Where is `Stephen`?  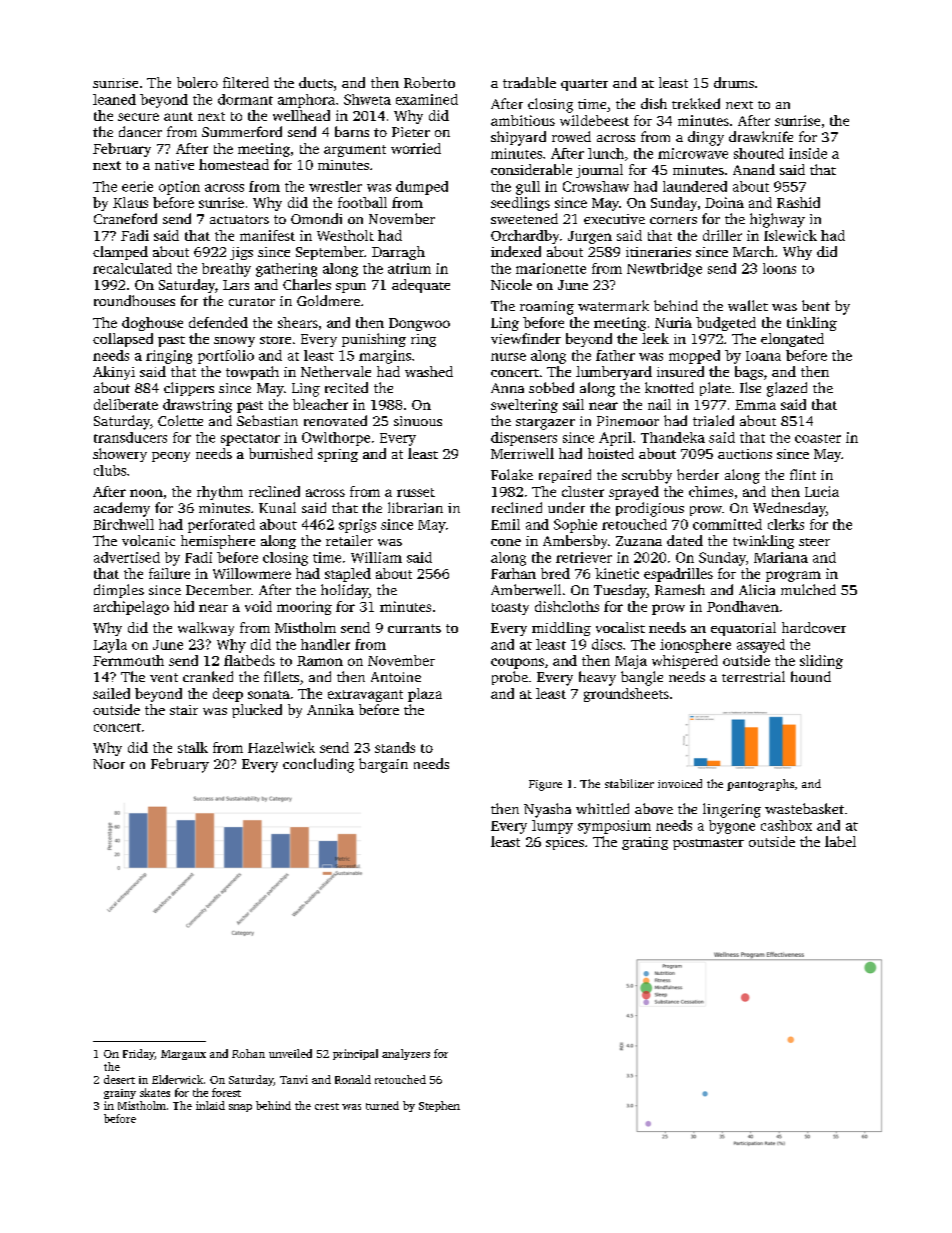 Stephen is located at coordinates (439, 1106).
